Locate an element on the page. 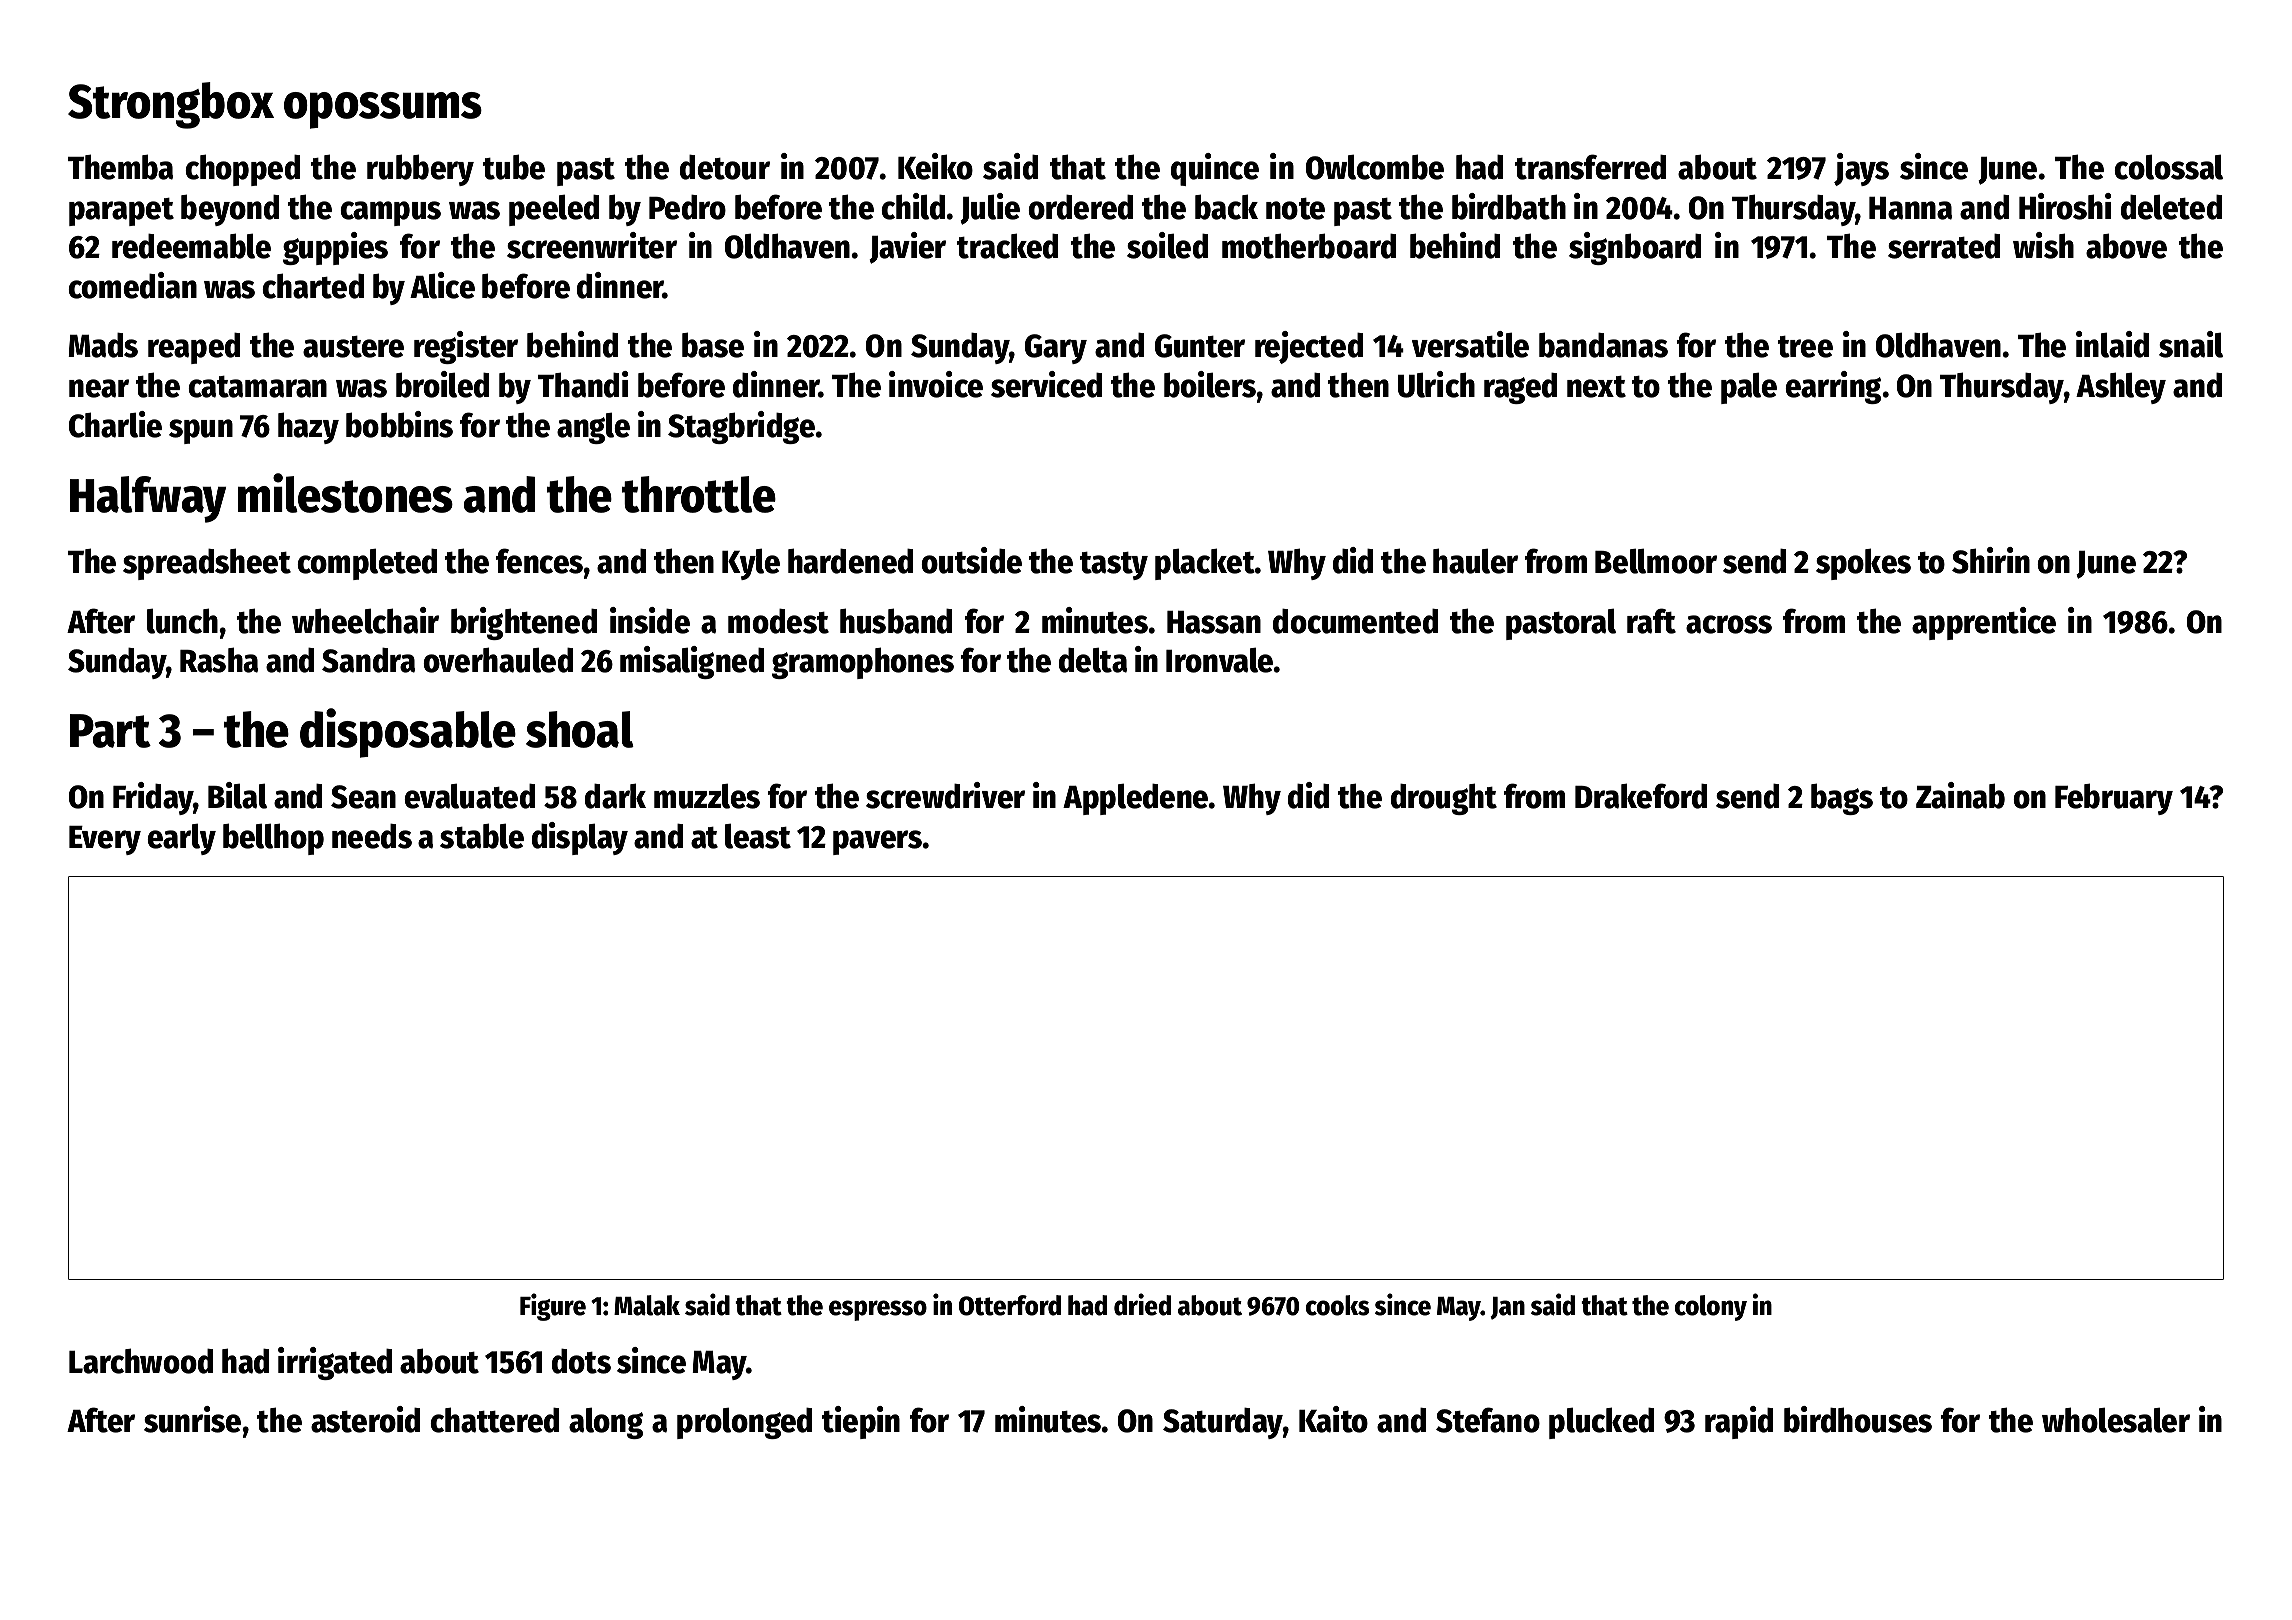  colony is located at coordinates (1711, 1308).
